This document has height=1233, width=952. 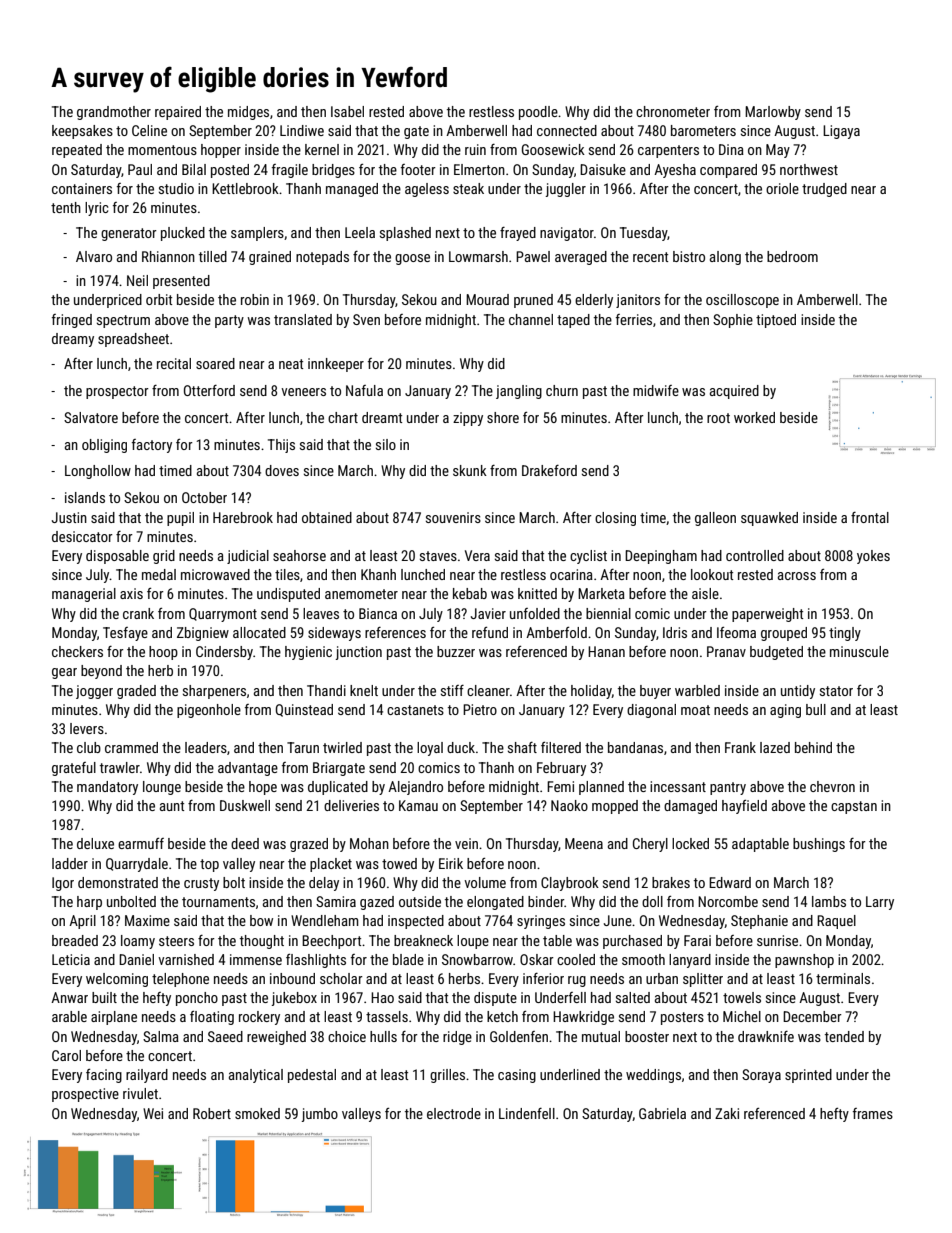 What do you see at coordinates (212, 1113) in the document?
I see `Robert` at bounding box center [212, 1113].
